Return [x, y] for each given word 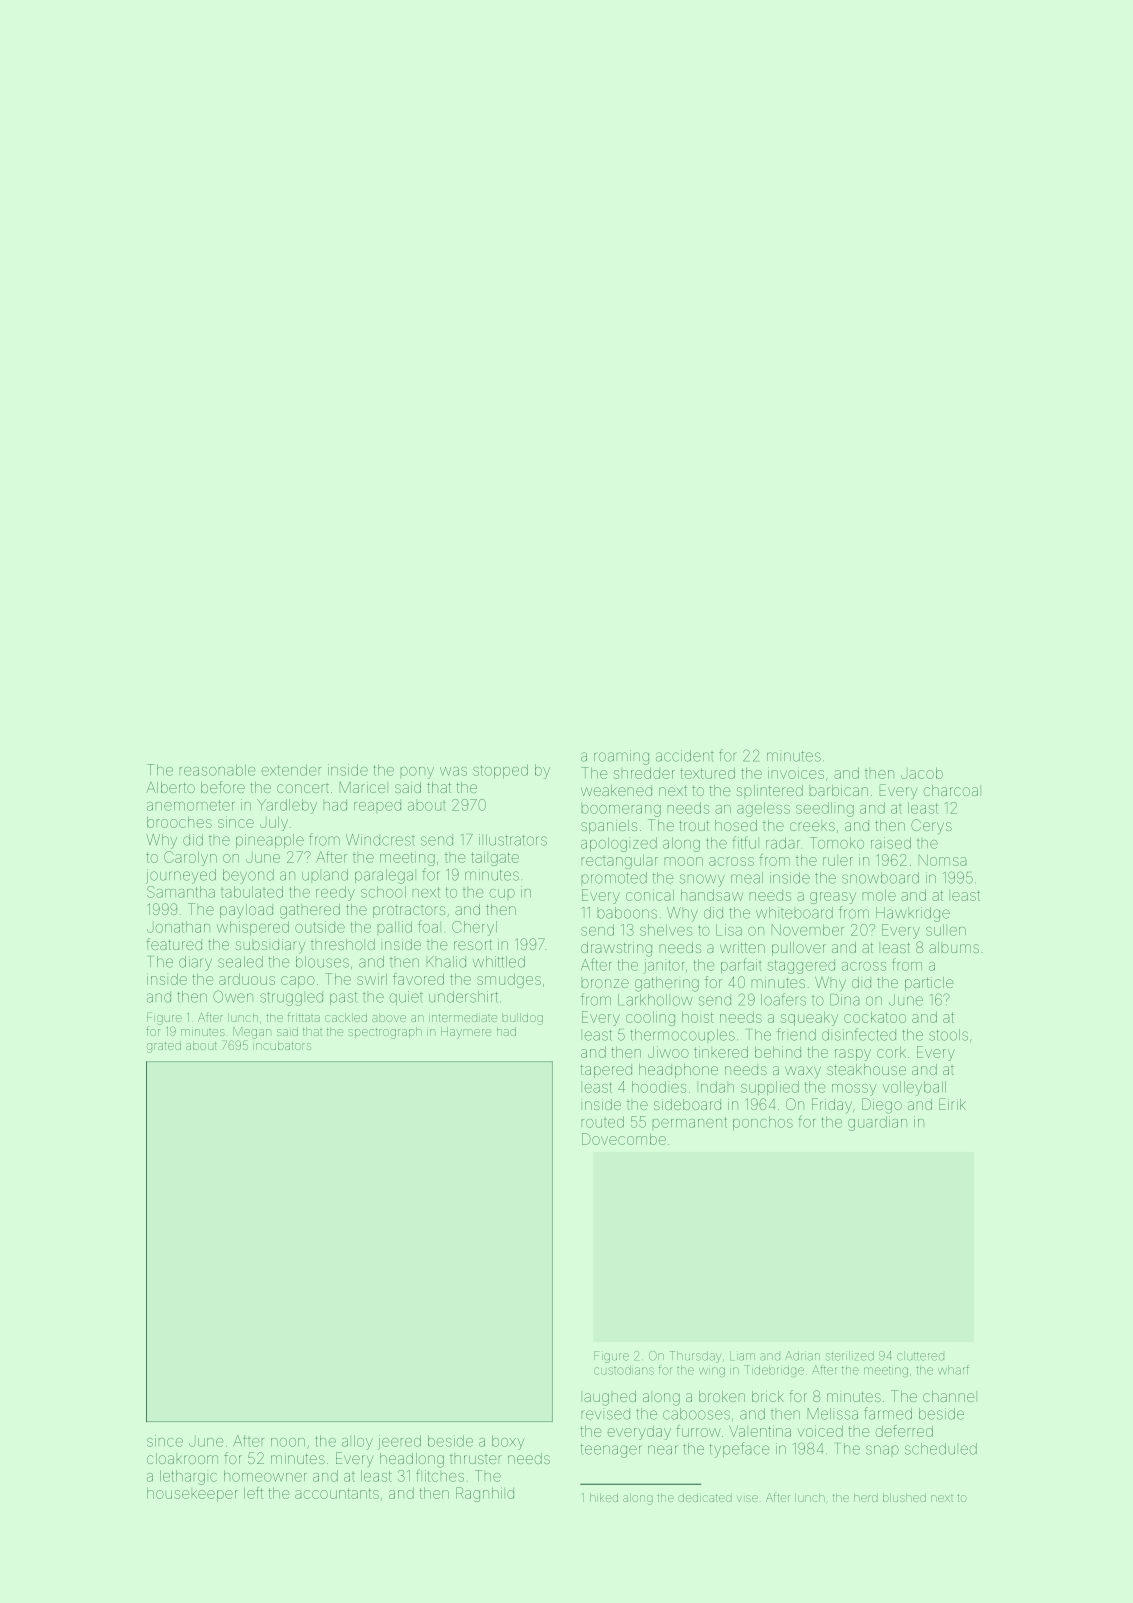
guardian [877, 1123]
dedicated [705, 1497]
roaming [621, 757]
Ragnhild [485, 1494]
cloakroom [182, 1458]
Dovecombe [624, 1139]
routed [603, 1122]
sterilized [850, 1356]
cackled [346, 1017]
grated [164, 1047]
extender [291, 770]
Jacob [922, 773]
